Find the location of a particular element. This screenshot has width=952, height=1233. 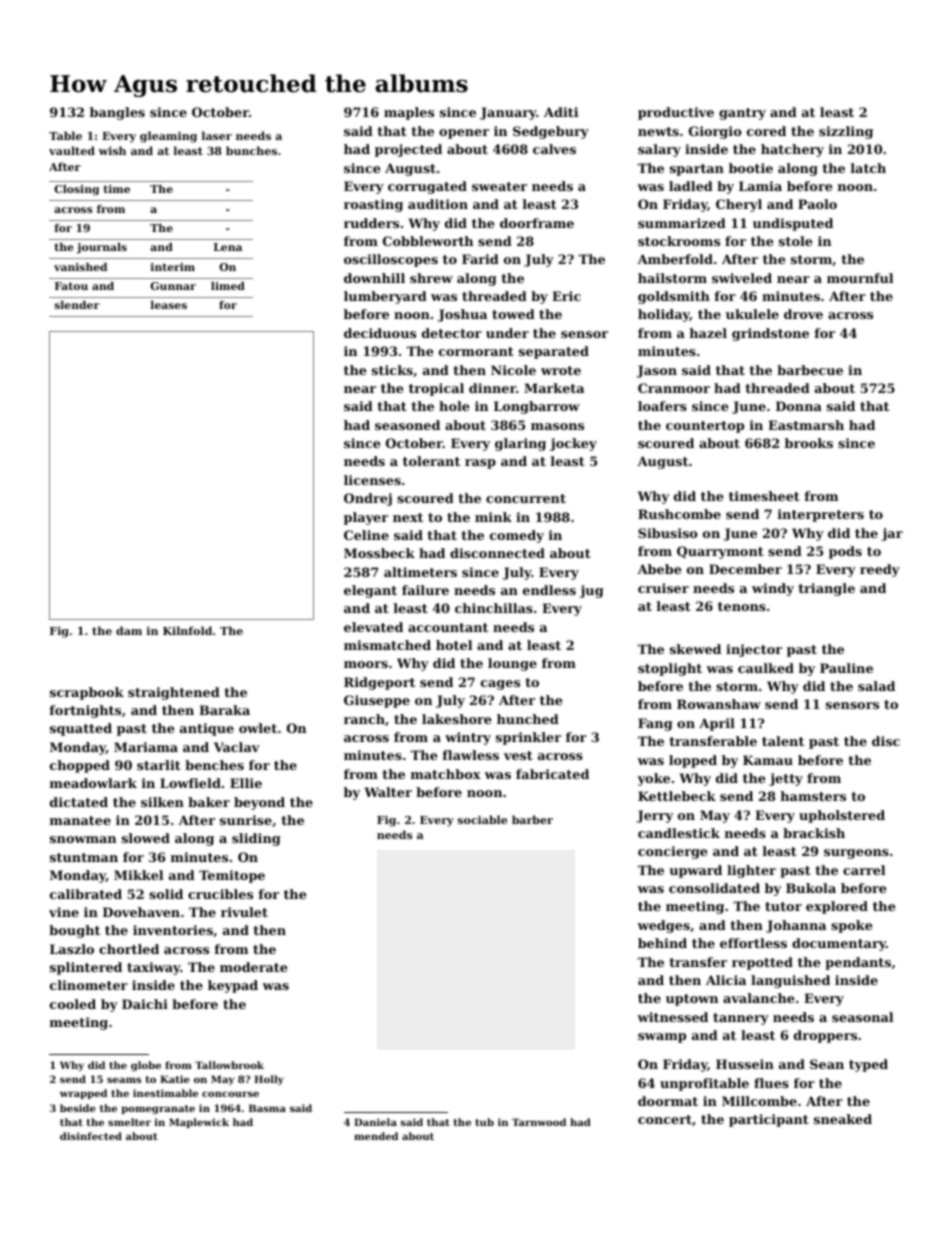

rasp is located at coordinates (480, 464).
